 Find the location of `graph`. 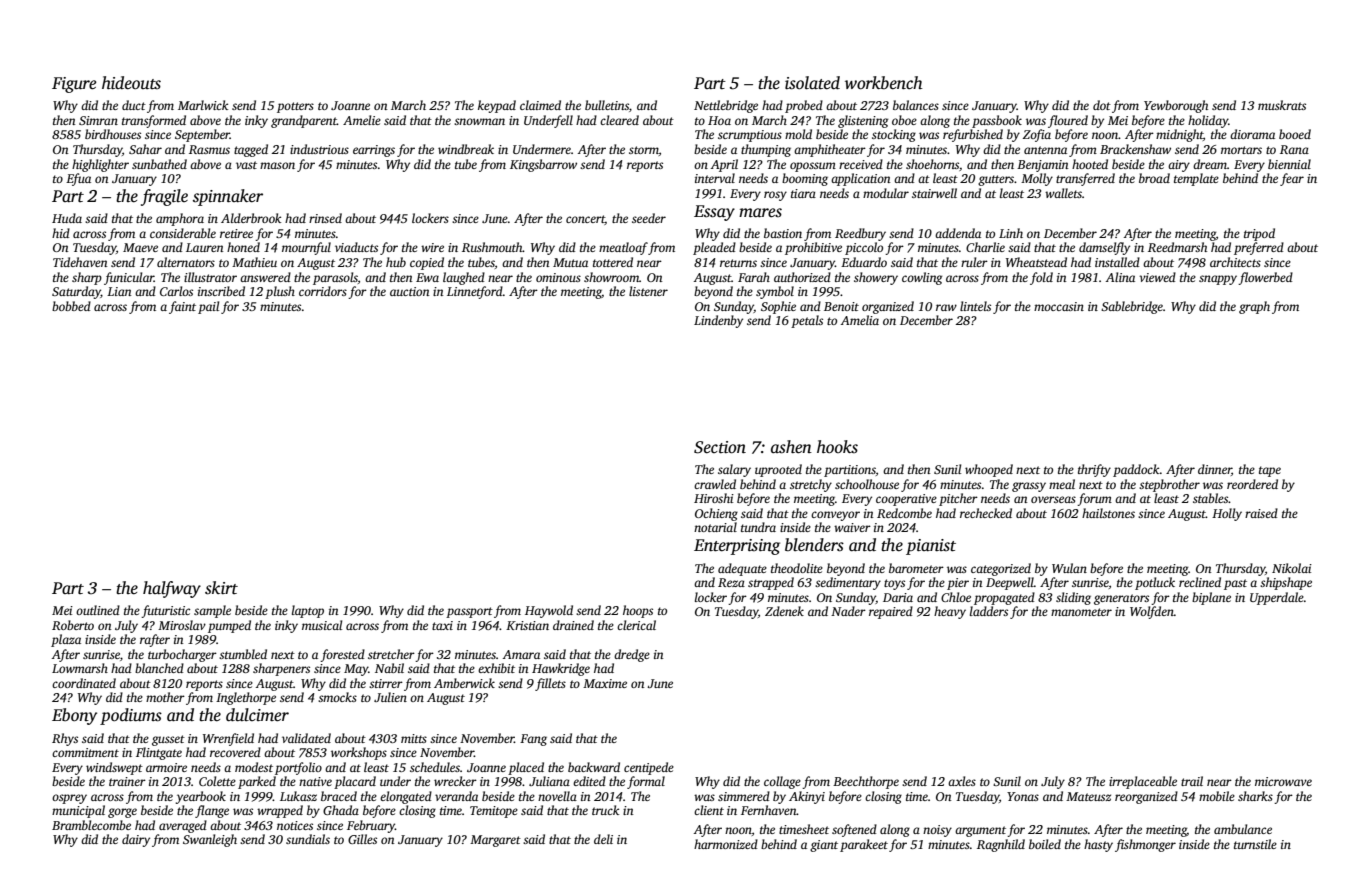

graph is located at coordinates (1254, 307).
